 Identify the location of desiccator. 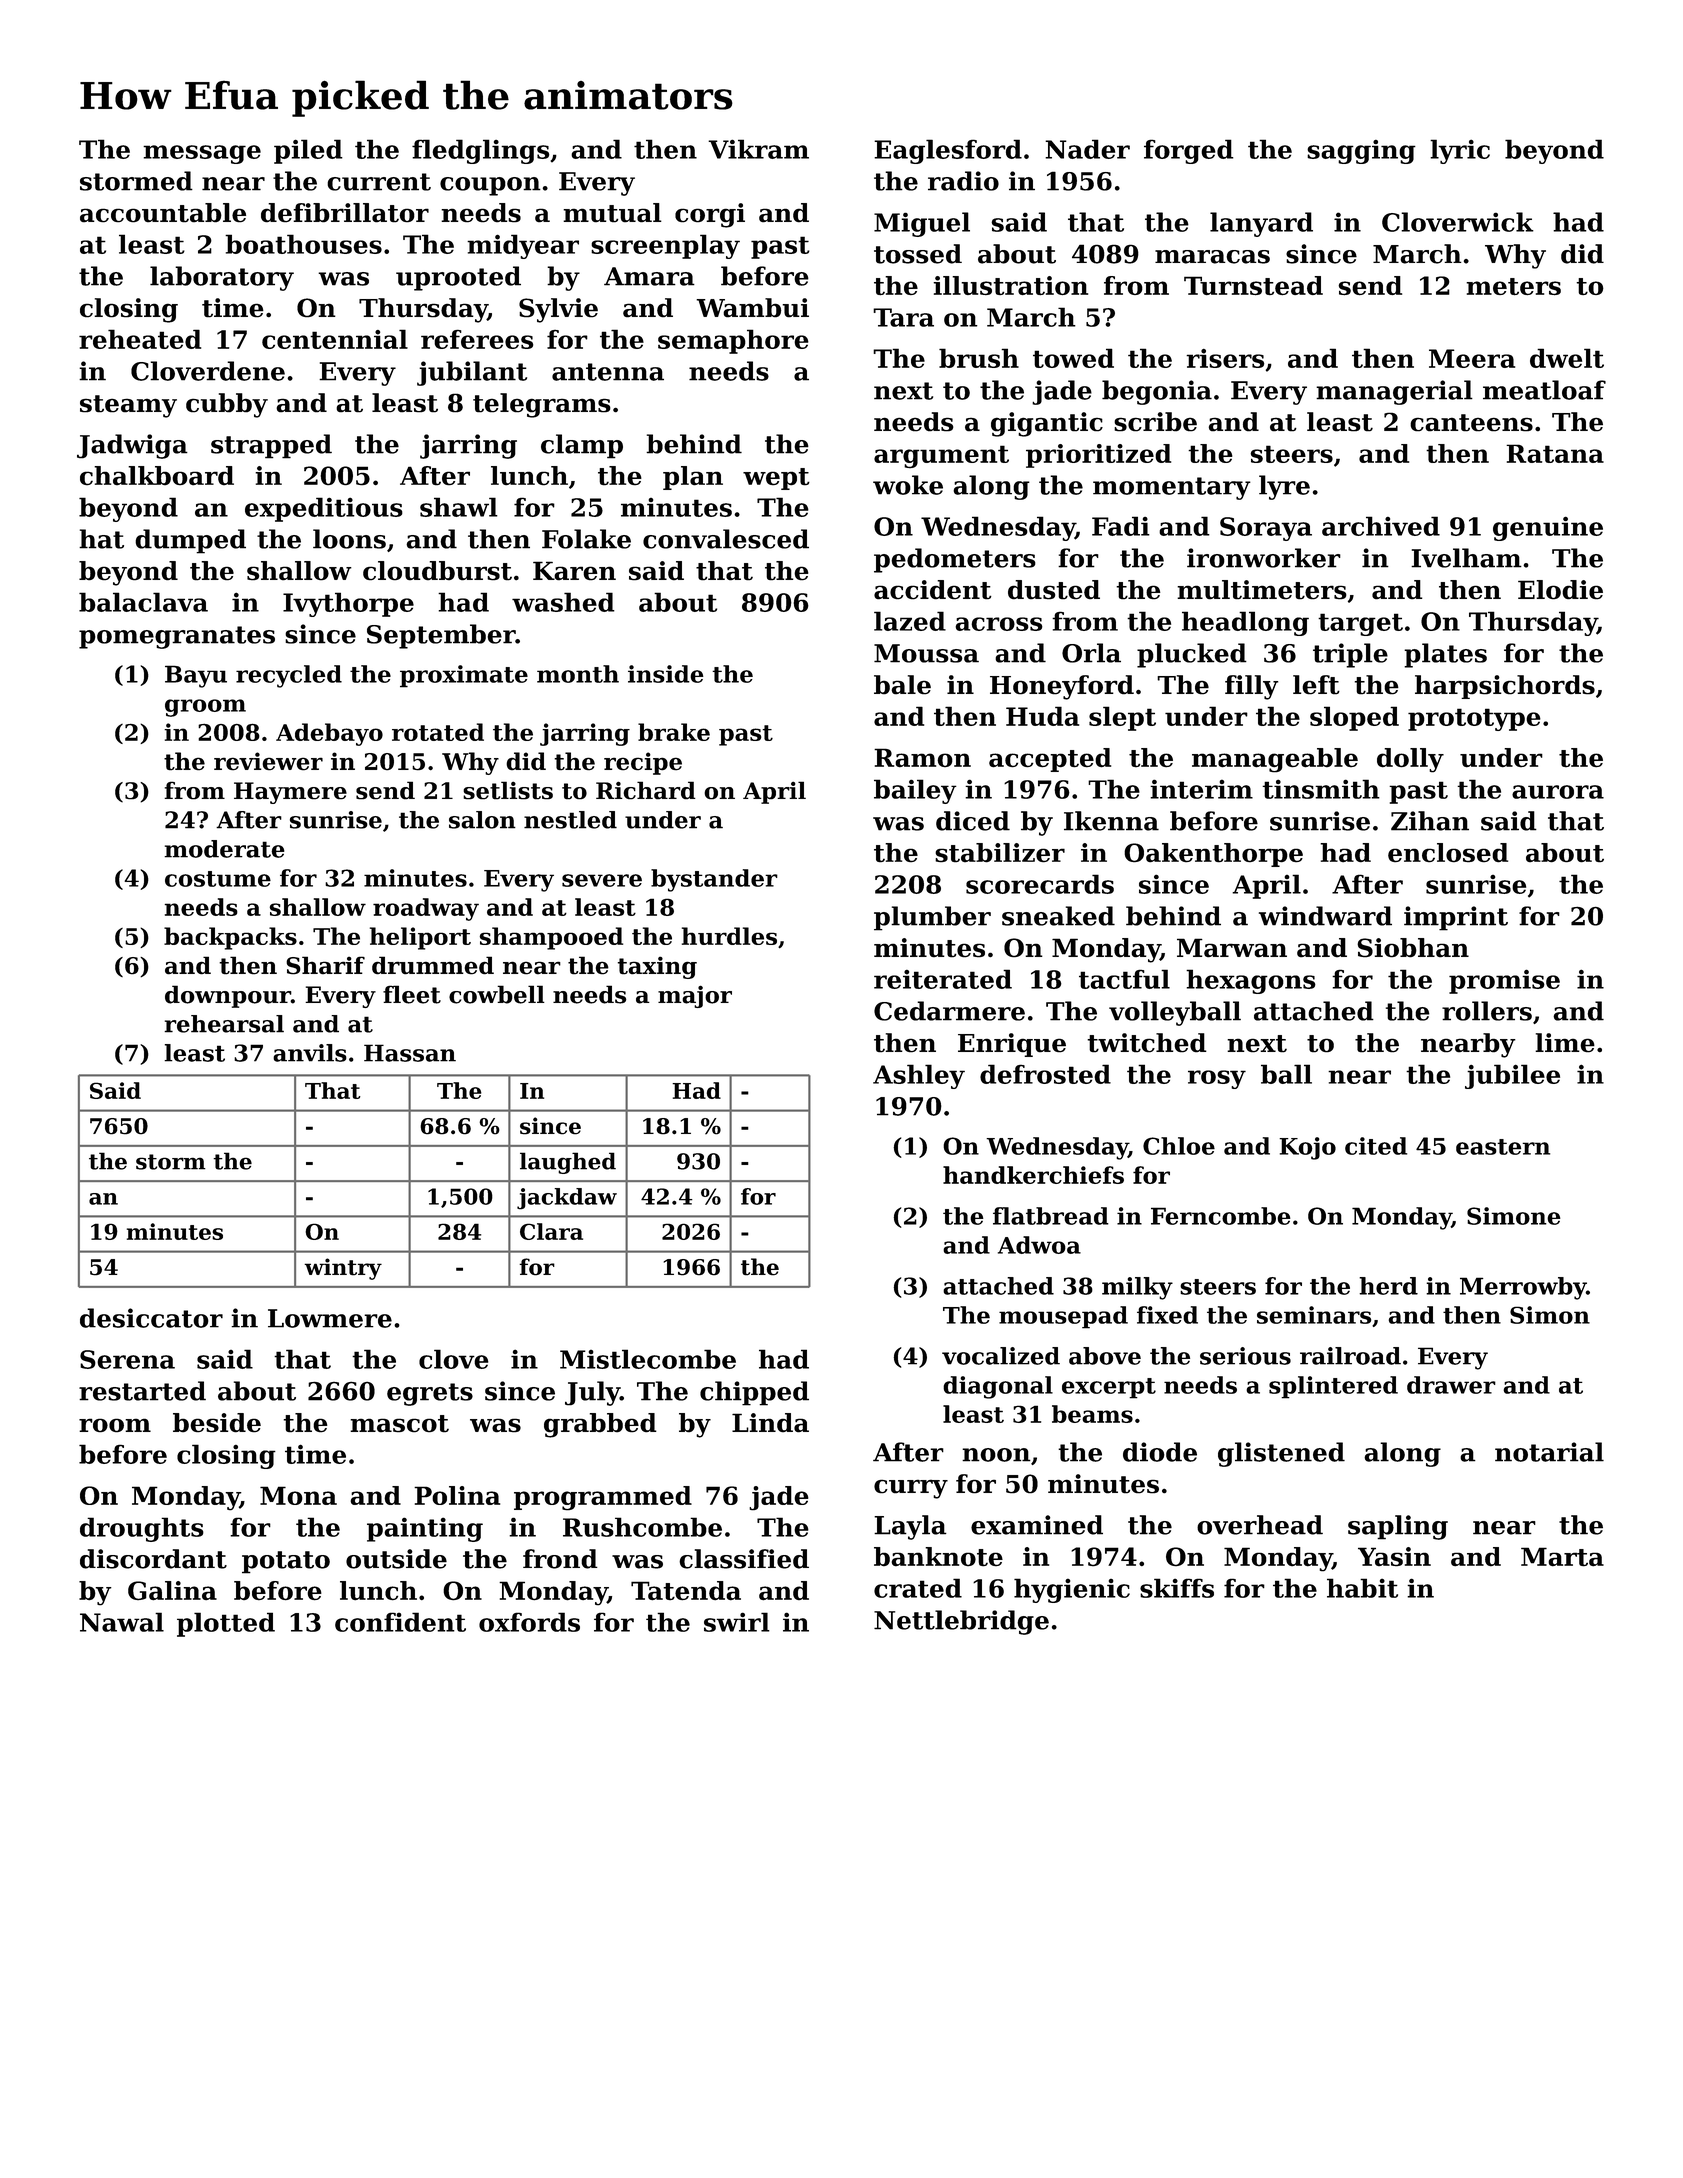
(151, 1318).
